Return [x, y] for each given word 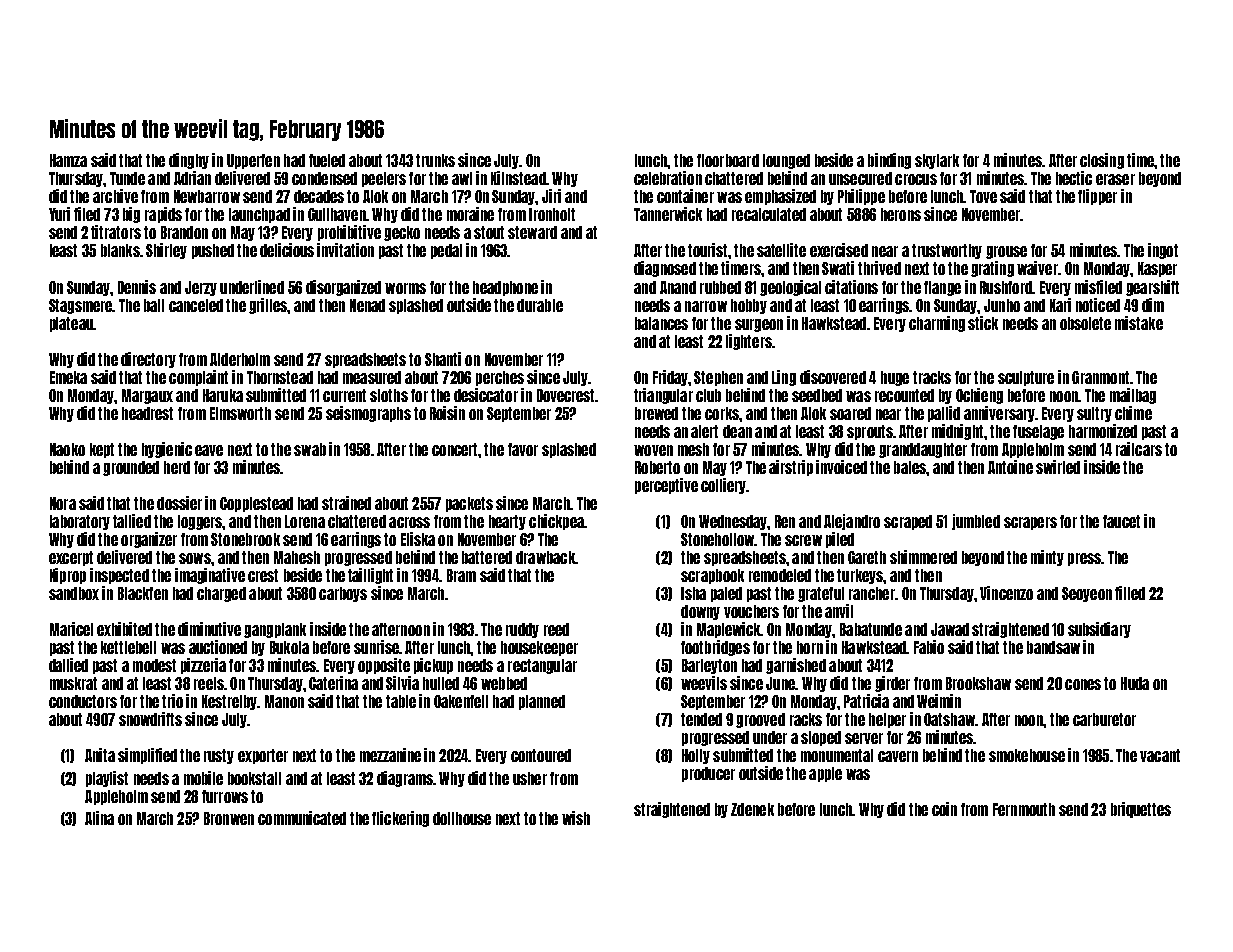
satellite [781, 250]
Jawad [950, 629]
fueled [327, 160]
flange [942, 288]
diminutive [209, 629]
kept [102, 450]
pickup [433, 666]
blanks [120, 250]
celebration [668, 178]
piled [840, 540]
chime [1133, 413]
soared [850, 413]
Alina [99, 818]
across [409, 522]
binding [889, 161]
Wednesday [733, 522]
